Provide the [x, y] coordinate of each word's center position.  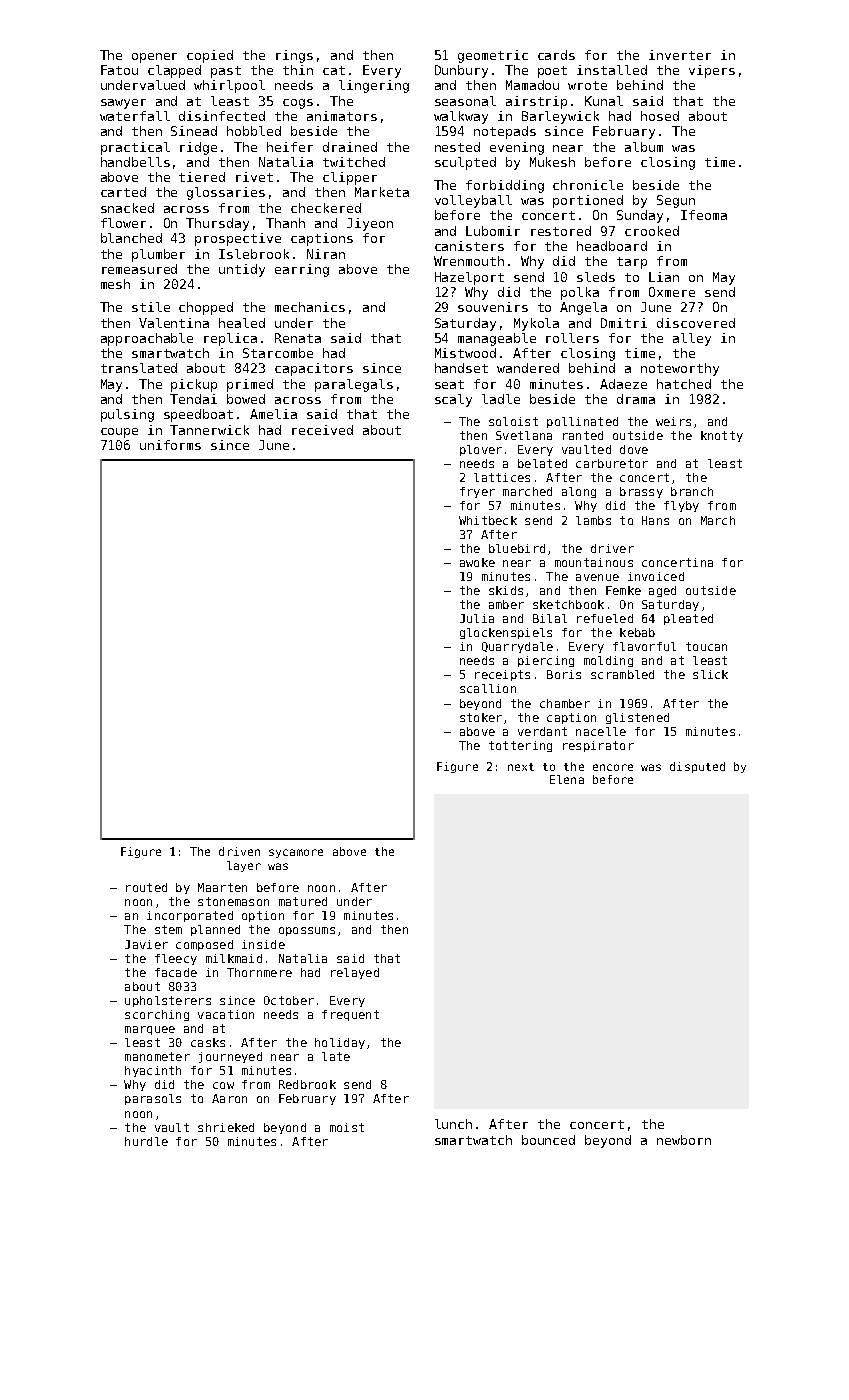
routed [146, 887]
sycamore [296, 853]
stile [151, 307]
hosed [660, 116]
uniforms [170, 445]
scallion [488, 688]
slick [710, 674]
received [322, 430]
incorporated [190, 916]
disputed [697, 767]
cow [223, 1085]
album [644, 147]
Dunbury [461, 71]
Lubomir [493, 231]
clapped [174, 71]
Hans [655, 520]
